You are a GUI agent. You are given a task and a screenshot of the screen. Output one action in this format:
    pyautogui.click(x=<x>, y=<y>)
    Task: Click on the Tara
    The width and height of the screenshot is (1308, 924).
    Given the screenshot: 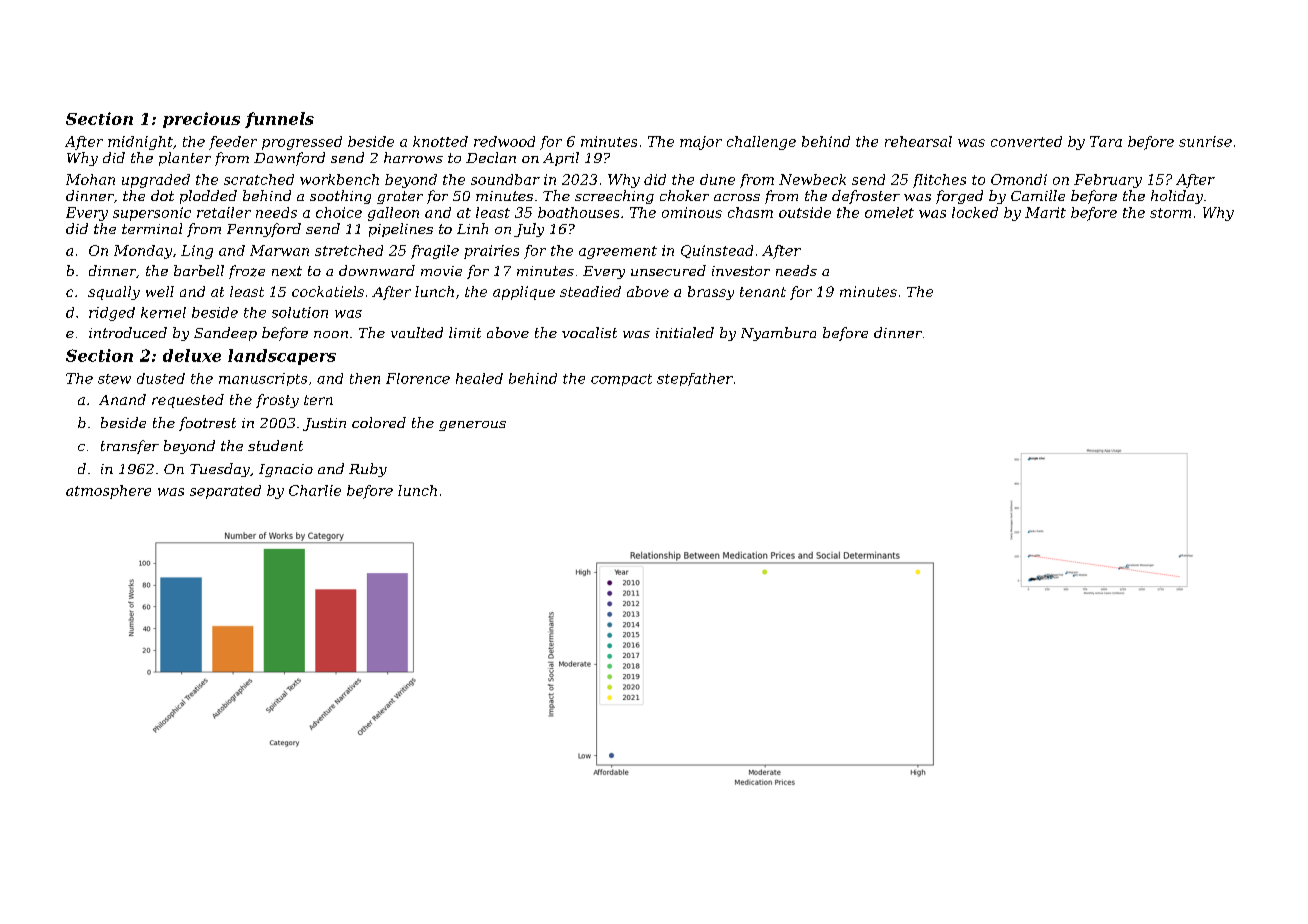 What is the action you would take?
    pyautogui.click(x=1106, y=141)
